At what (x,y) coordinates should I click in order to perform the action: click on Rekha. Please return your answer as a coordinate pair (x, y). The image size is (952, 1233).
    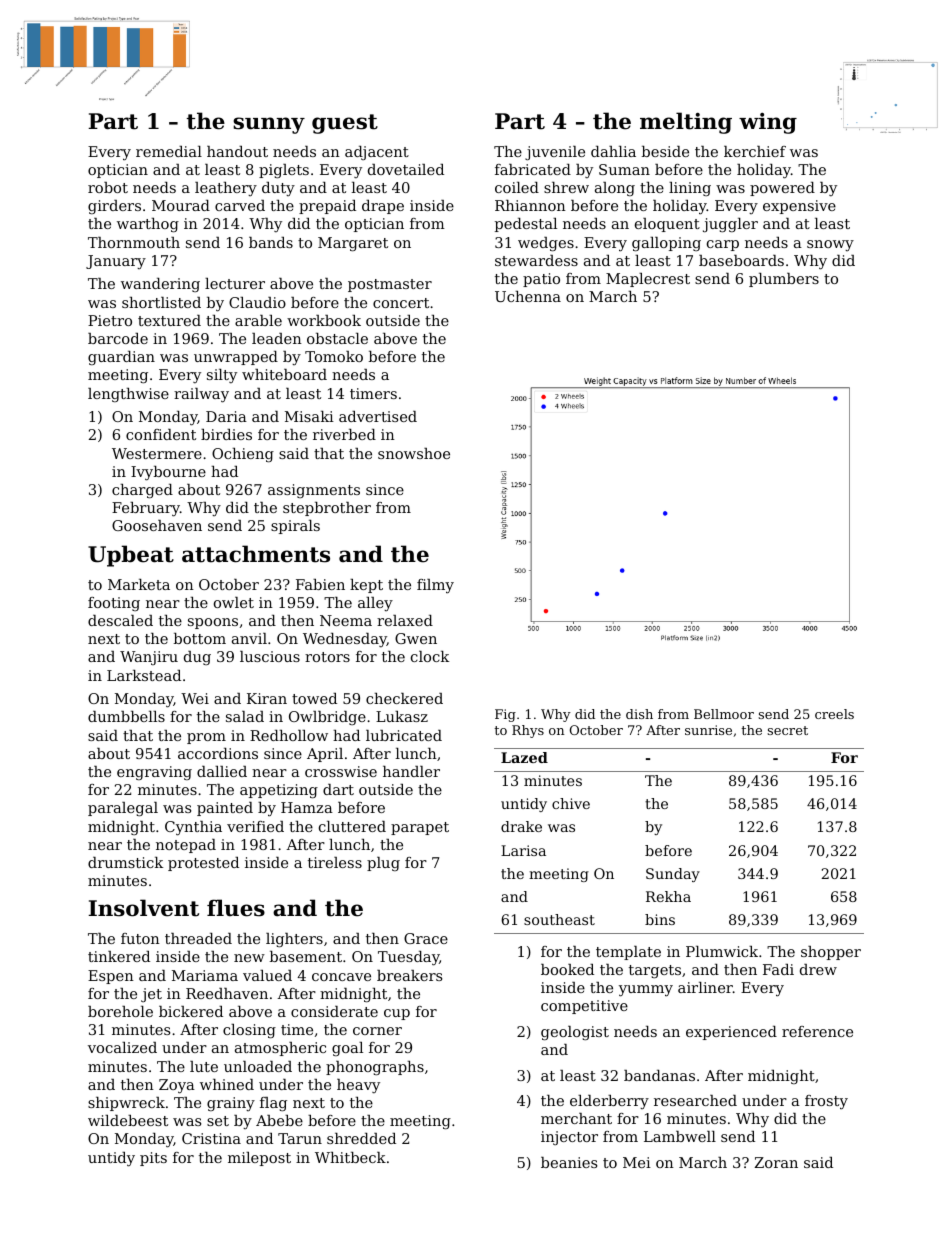
    Looking at the image, I should click on (668, 896).
